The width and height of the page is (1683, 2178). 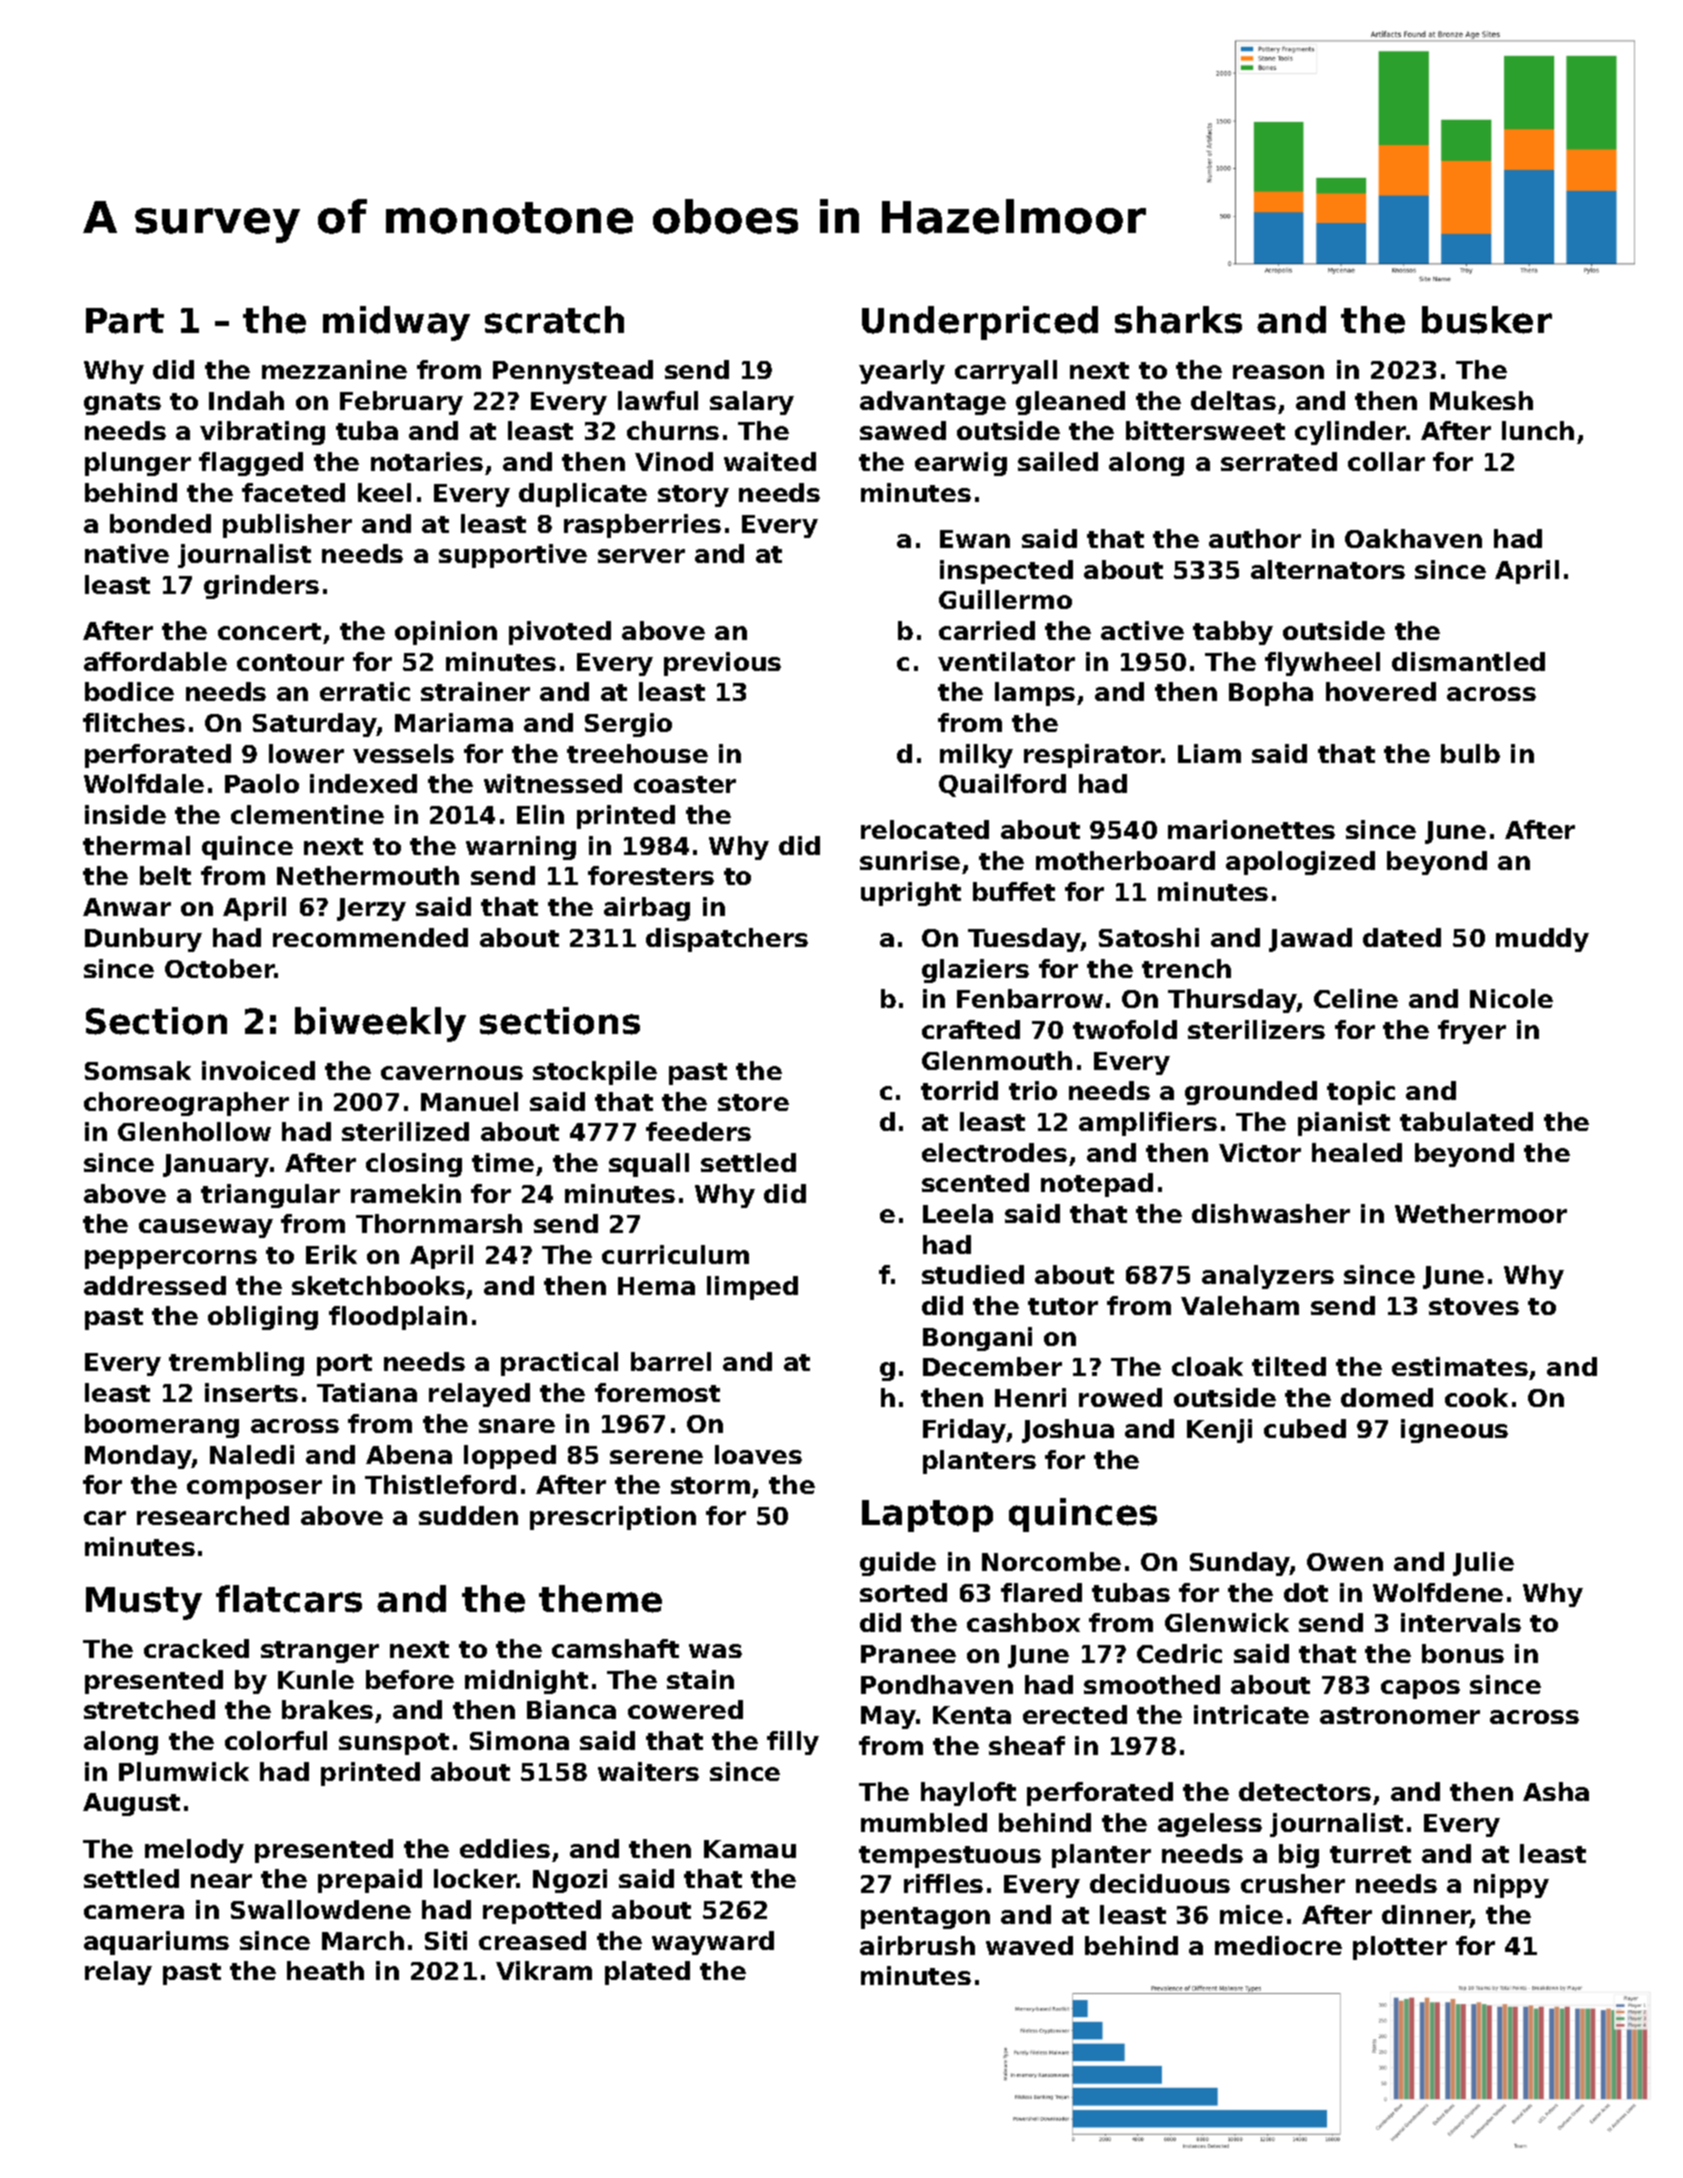 What do you see at coordinates (1413, 538) in the page?
I see `Oakhaven` at bounding box center [1413, 538].
